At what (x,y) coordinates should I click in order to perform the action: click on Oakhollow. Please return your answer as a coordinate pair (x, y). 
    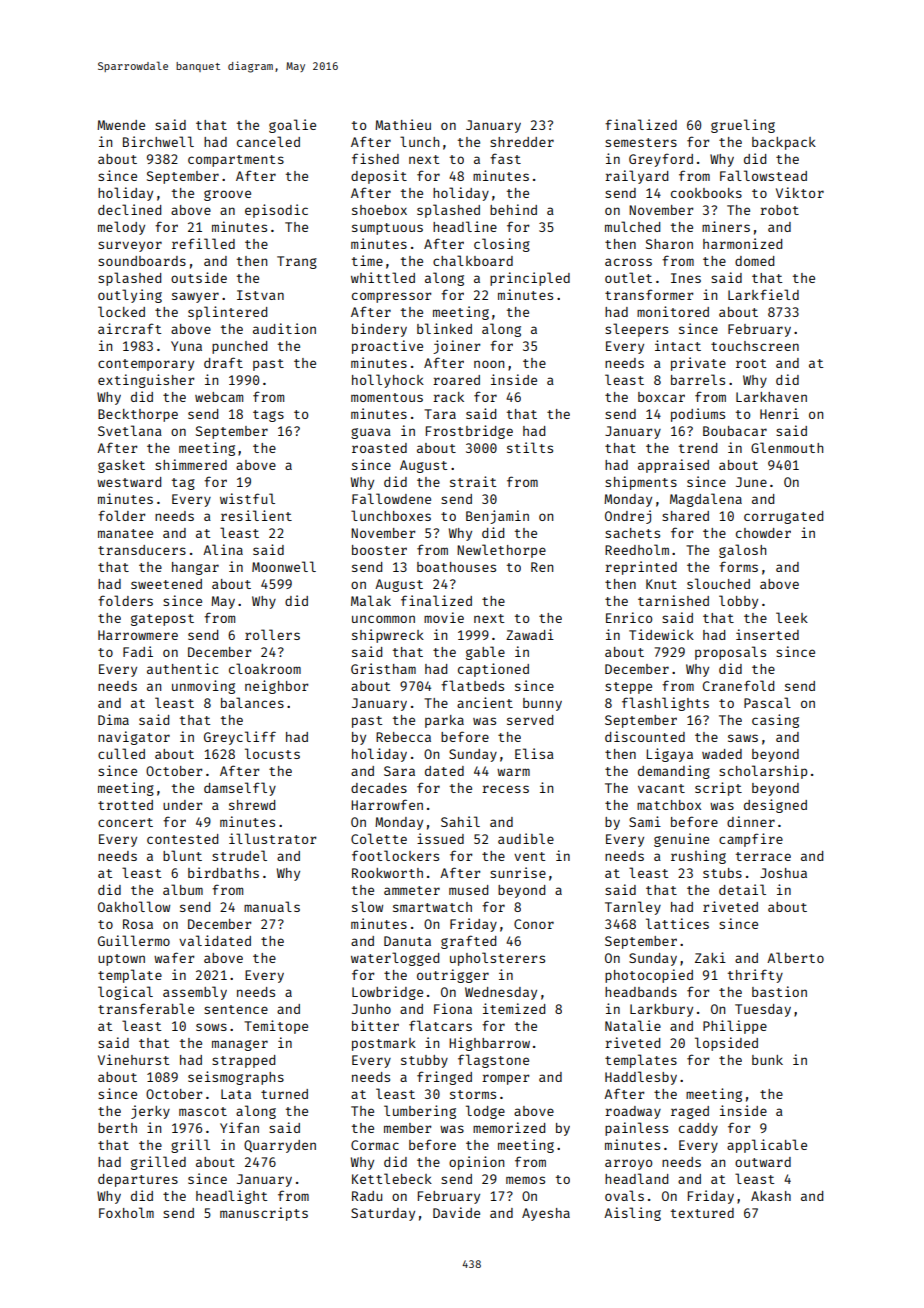
    Looking at the image, I should click on (134, 906).
